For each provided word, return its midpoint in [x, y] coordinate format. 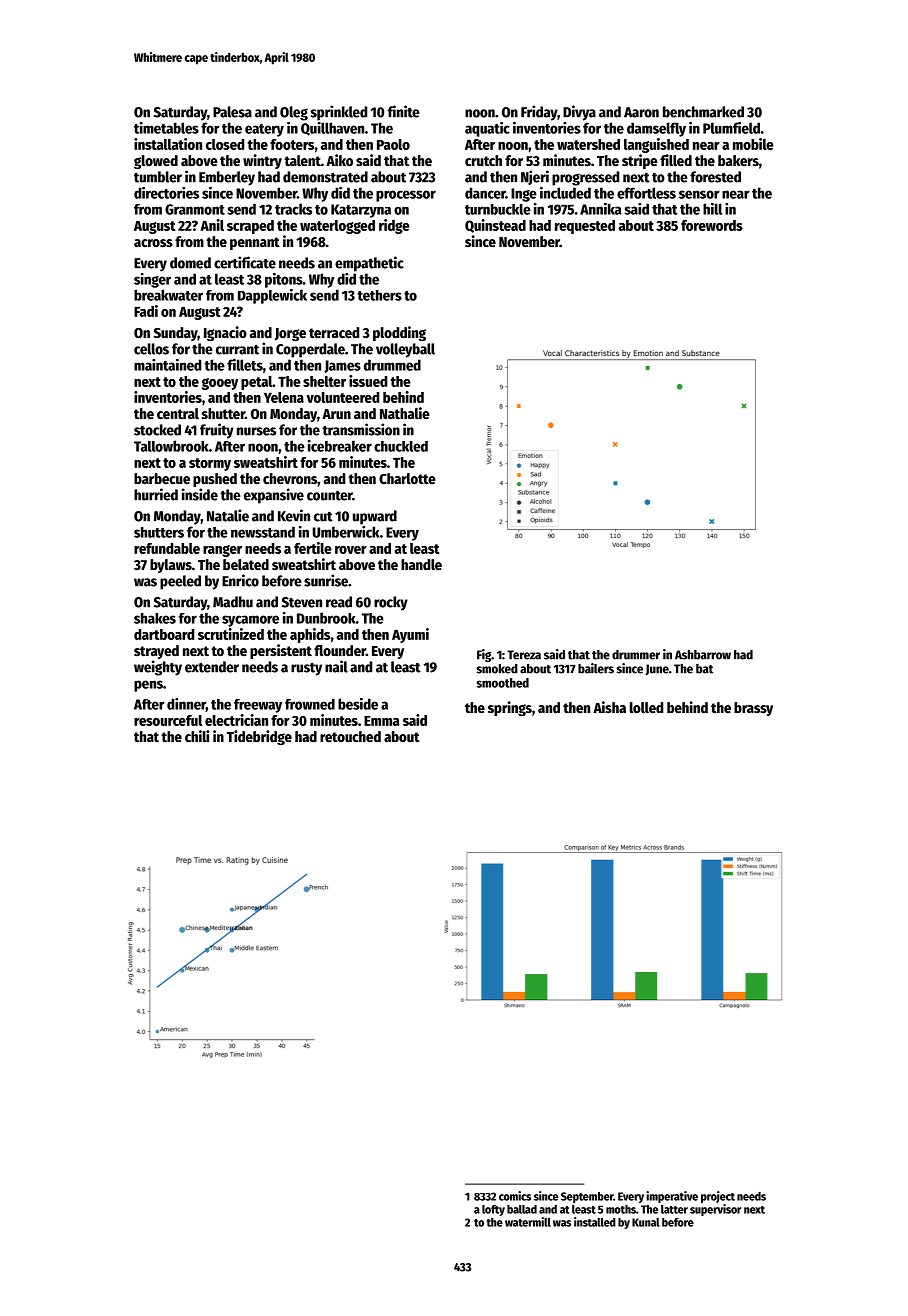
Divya [579, 113]
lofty [493, 1210]
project [718, 1197]
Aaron [641, 112]
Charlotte [407, 478]
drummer [636, 655]
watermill [528, 1222]
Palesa [232, 112]
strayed [156, 652]
